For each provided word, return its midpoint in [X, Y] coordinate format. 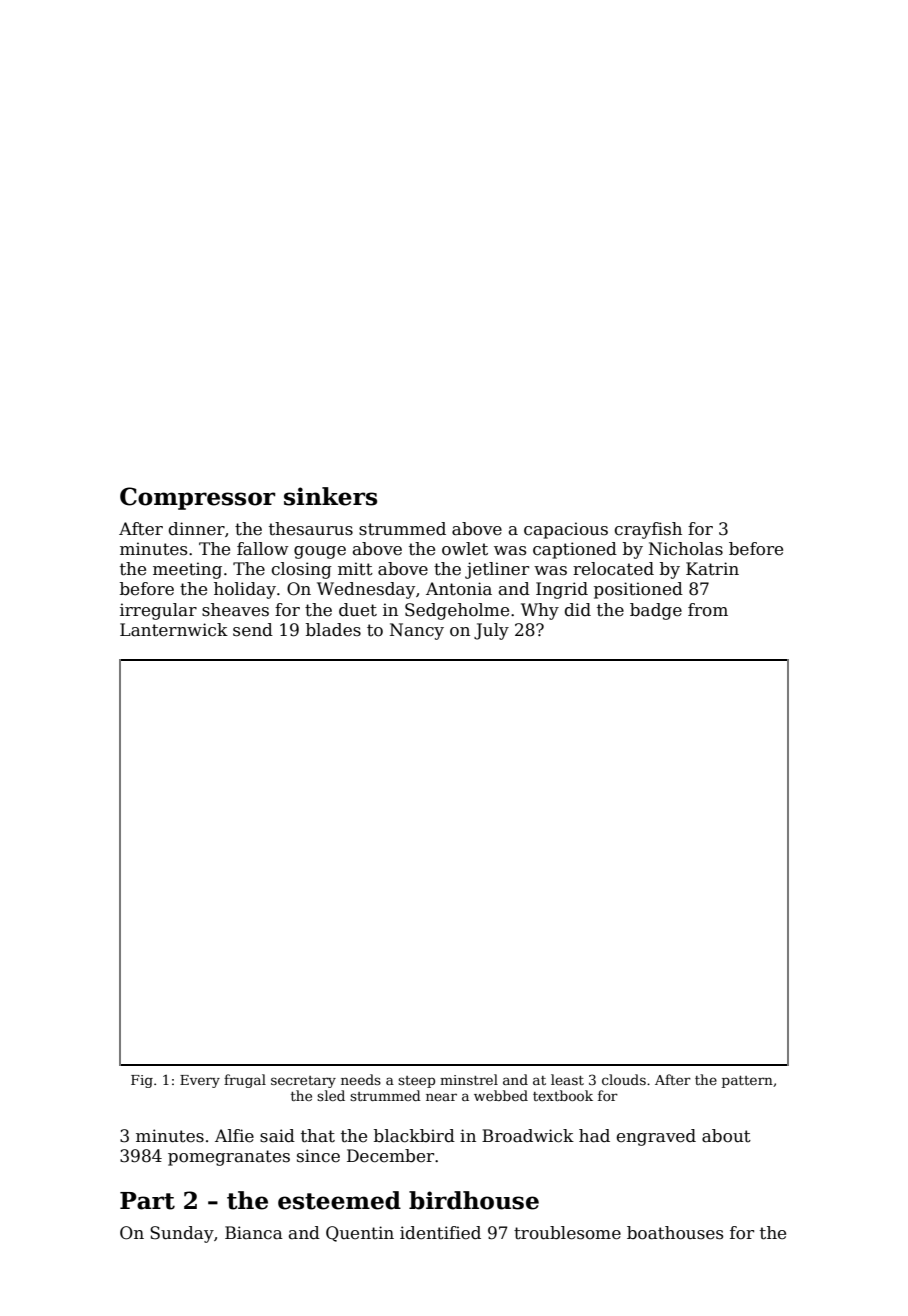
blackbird [414, 1136]
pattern [747, 1082]
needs [361, 1079]
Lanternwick [174, 630]
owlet [465, 549]
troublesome [567, 1233]
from [708, 609]
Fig [142, 1081]
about [726, 1136]
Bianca [254, 1233]
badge [656, 611]
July [491, 631]
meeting [187, 570]
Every [200, 1081]
